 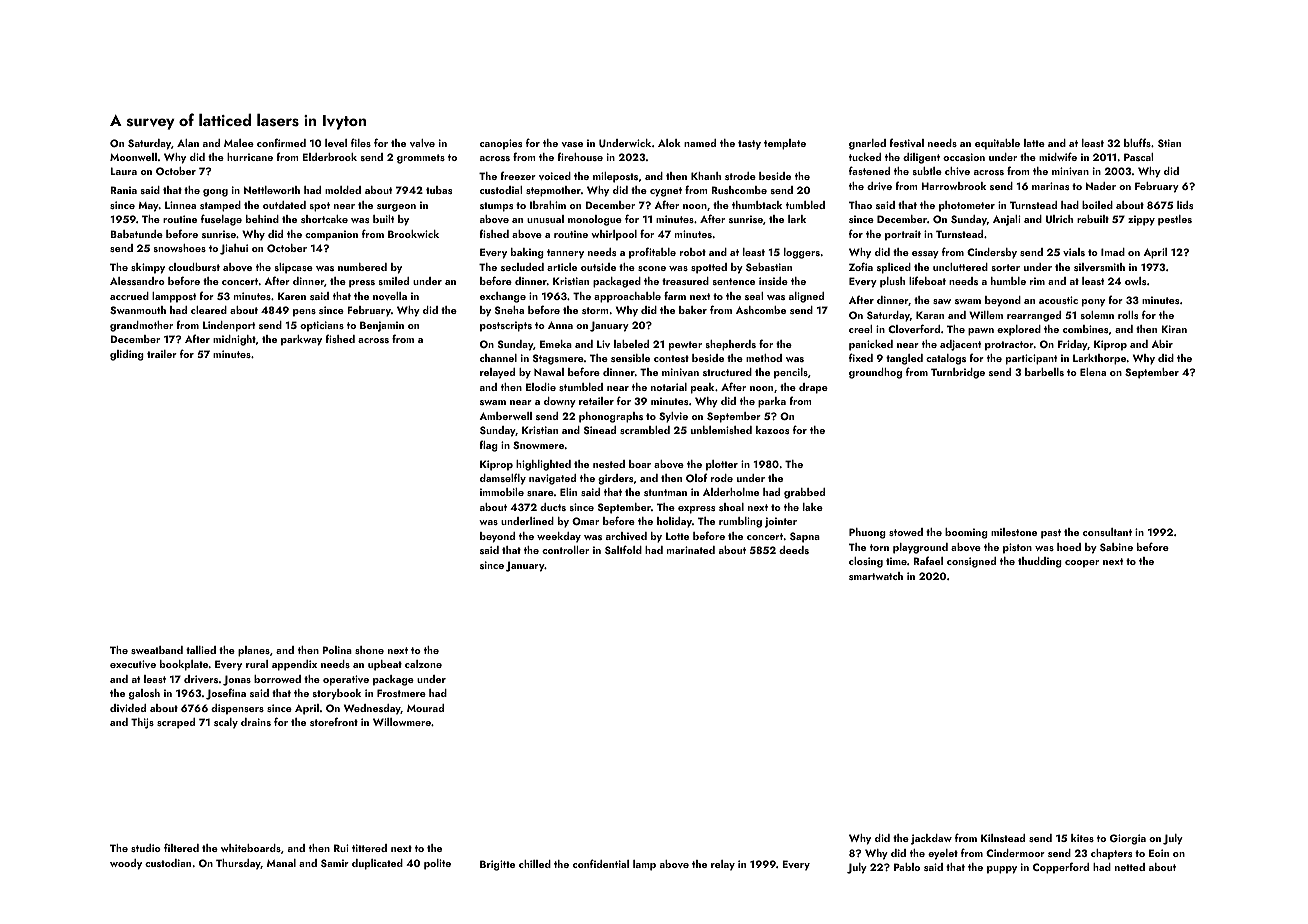 What do you see at coordinates (1162, 344) in the page?
I see `Abir` at bounding box center [1162, 344].
